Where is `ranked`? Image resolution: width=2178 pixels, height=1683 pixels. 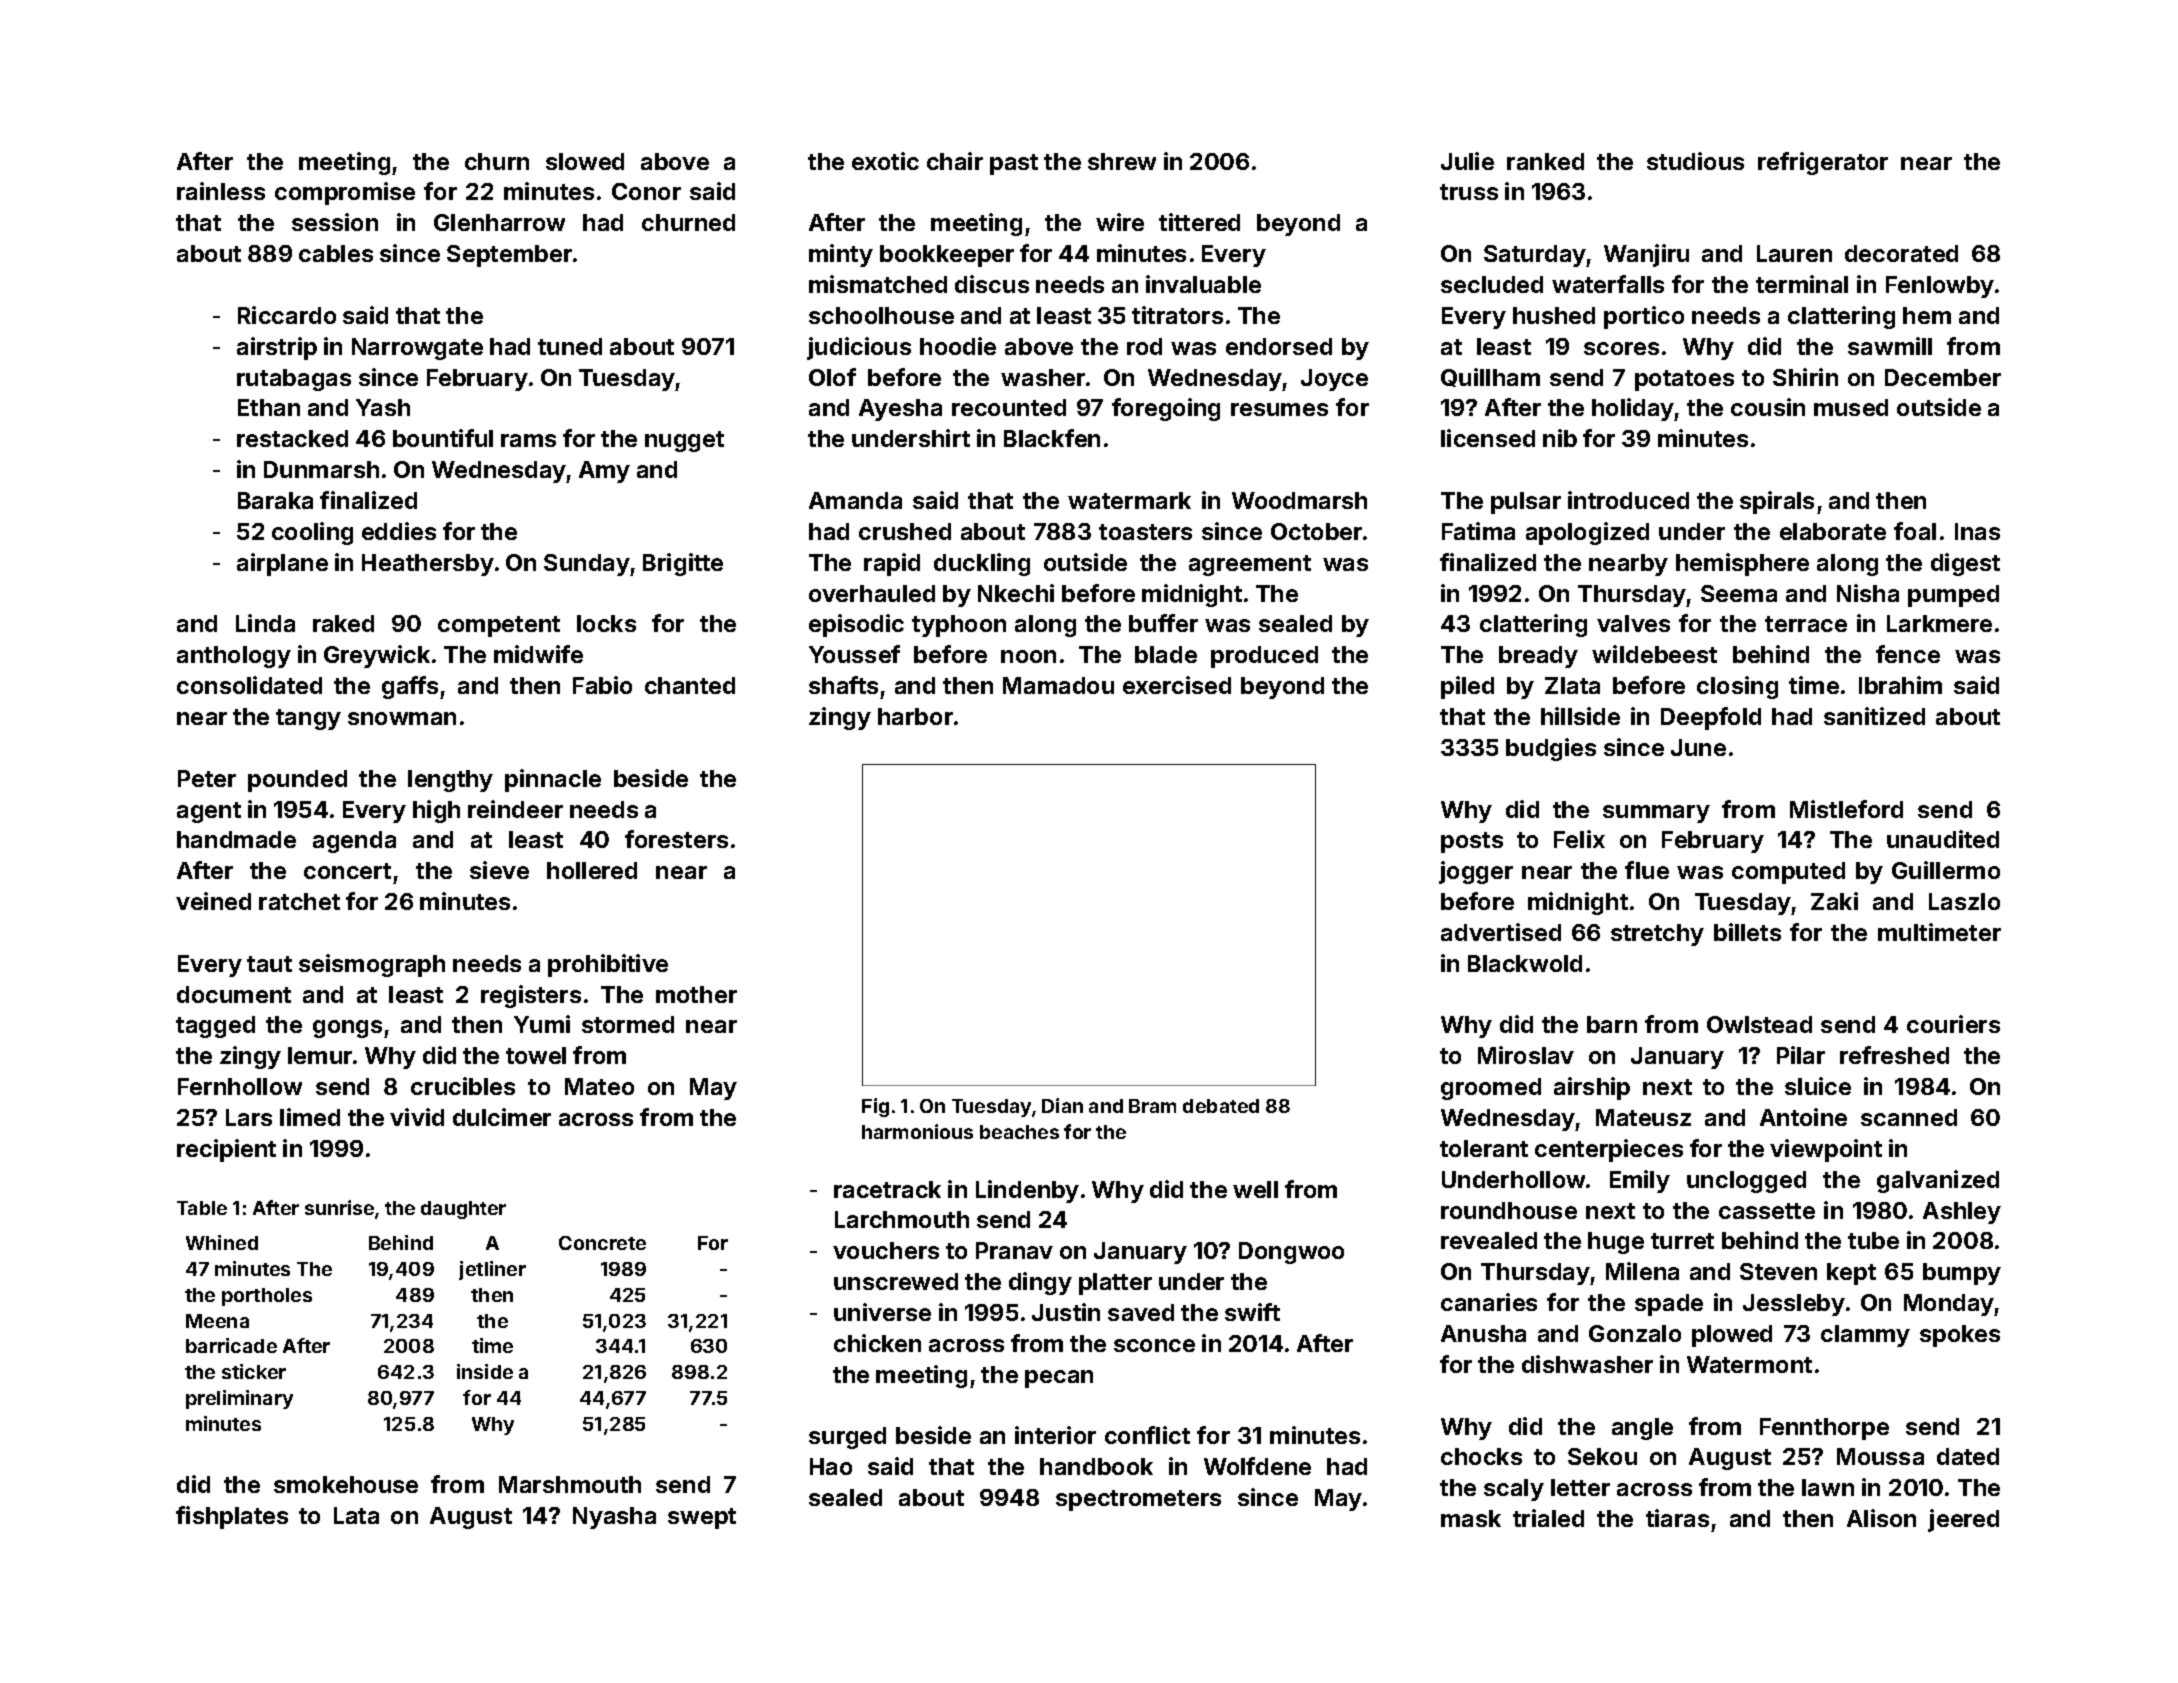 ranked is located at coordinates (1545, 161).
